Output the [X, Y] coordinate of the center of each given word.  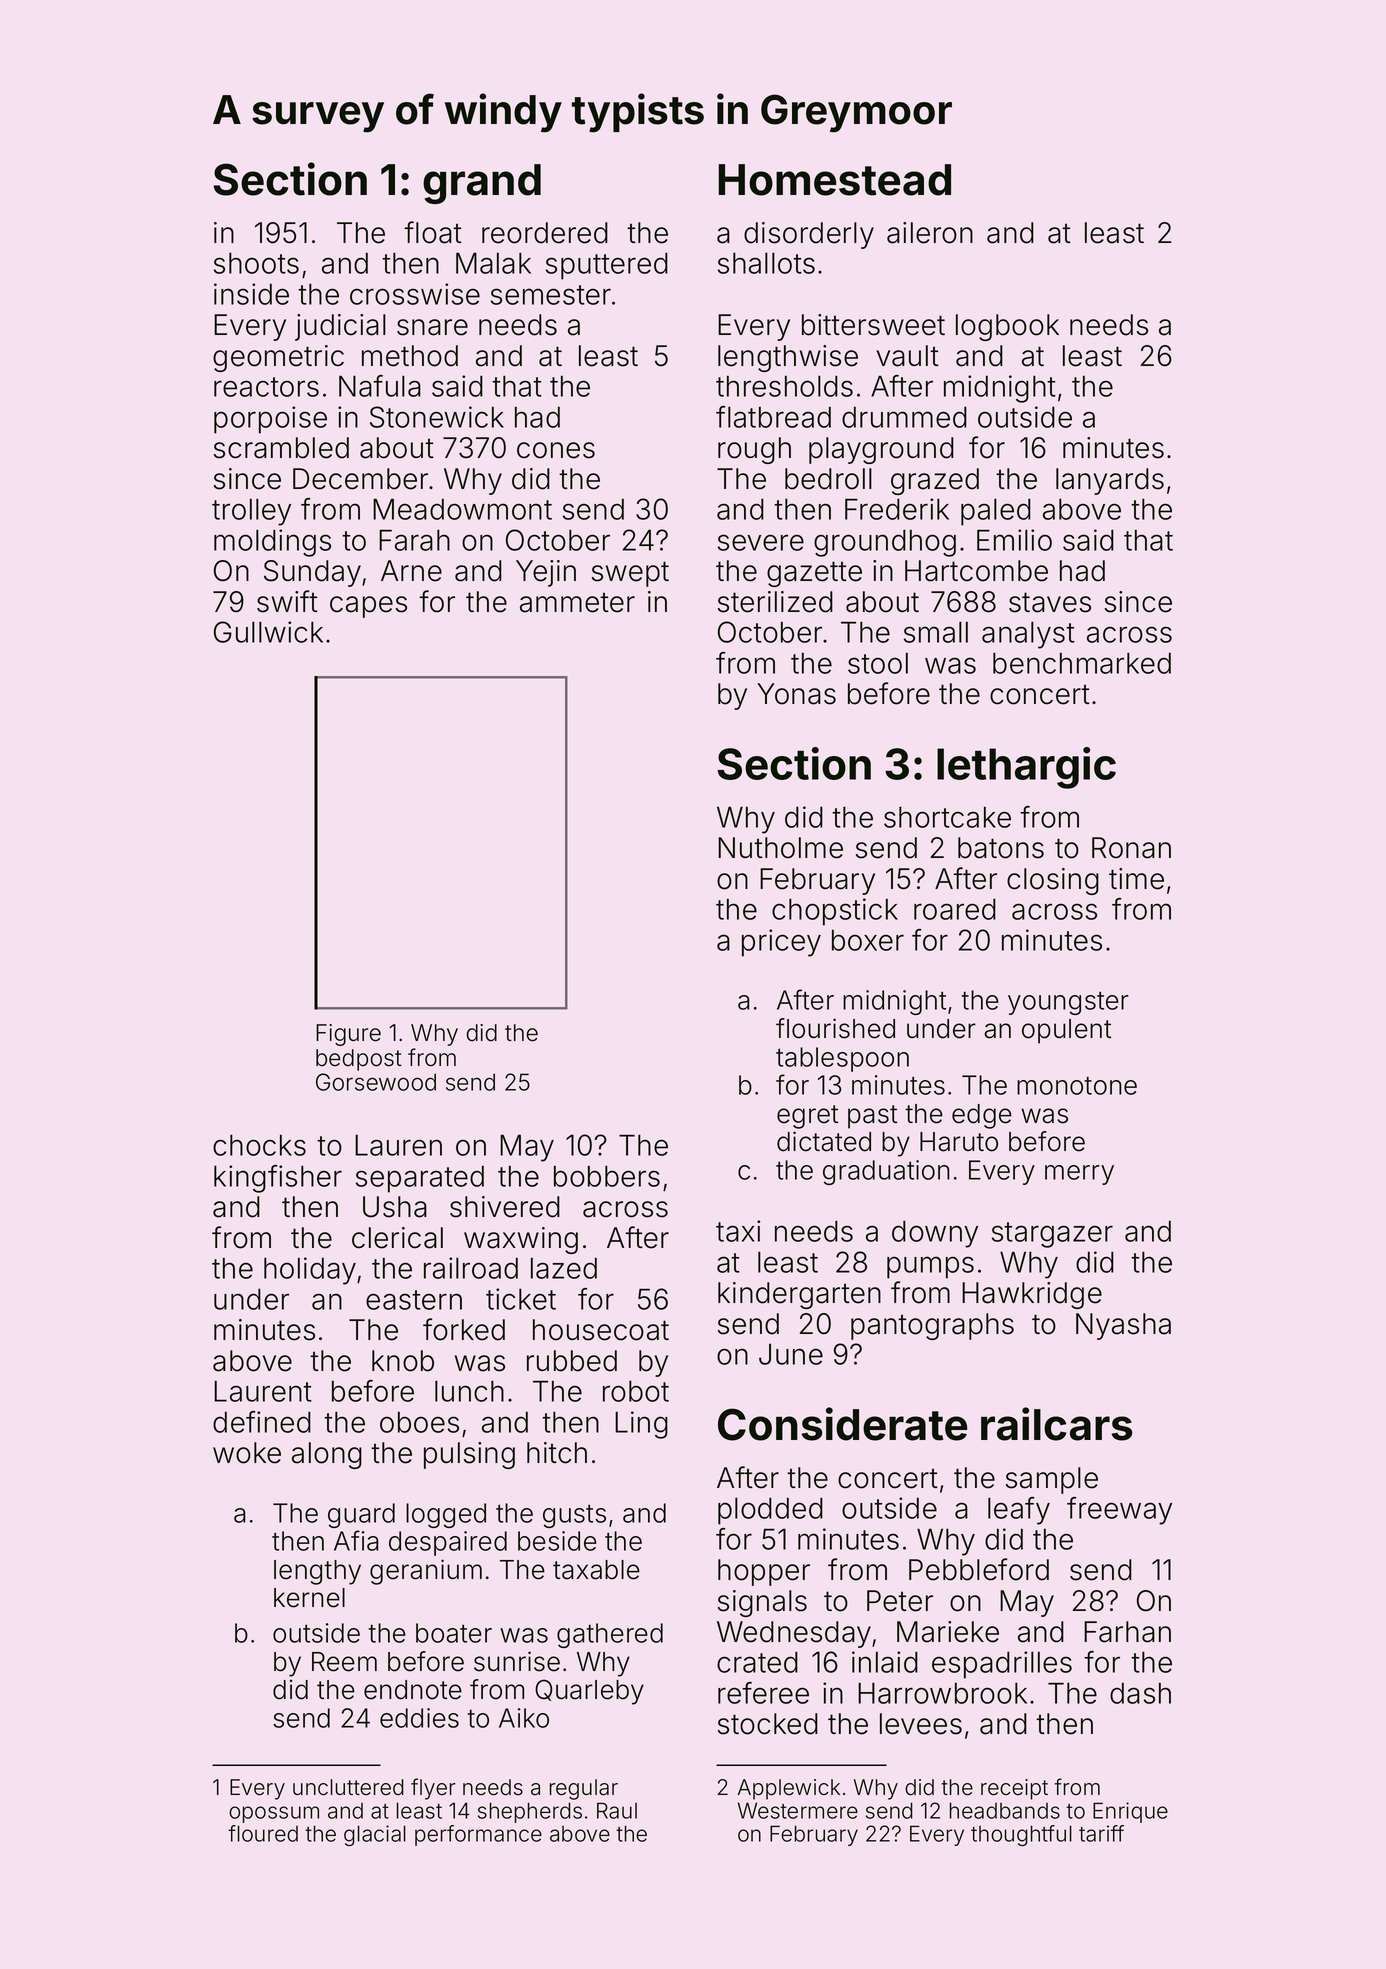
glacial [375, 1835]
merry [1079, 1175]
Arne [411, 571]
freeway [1119, 1511]
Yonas [796, 694]
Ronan [1131, 848]
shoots [256, 263]
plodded [770, 1511]
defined [262, 1422]
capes [368, 607]
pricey [781, 943]
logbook [1007, 327]
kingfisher [278, 1179]
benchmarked [1082, 663]
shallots [766, 263]
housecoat [601, 1330]
